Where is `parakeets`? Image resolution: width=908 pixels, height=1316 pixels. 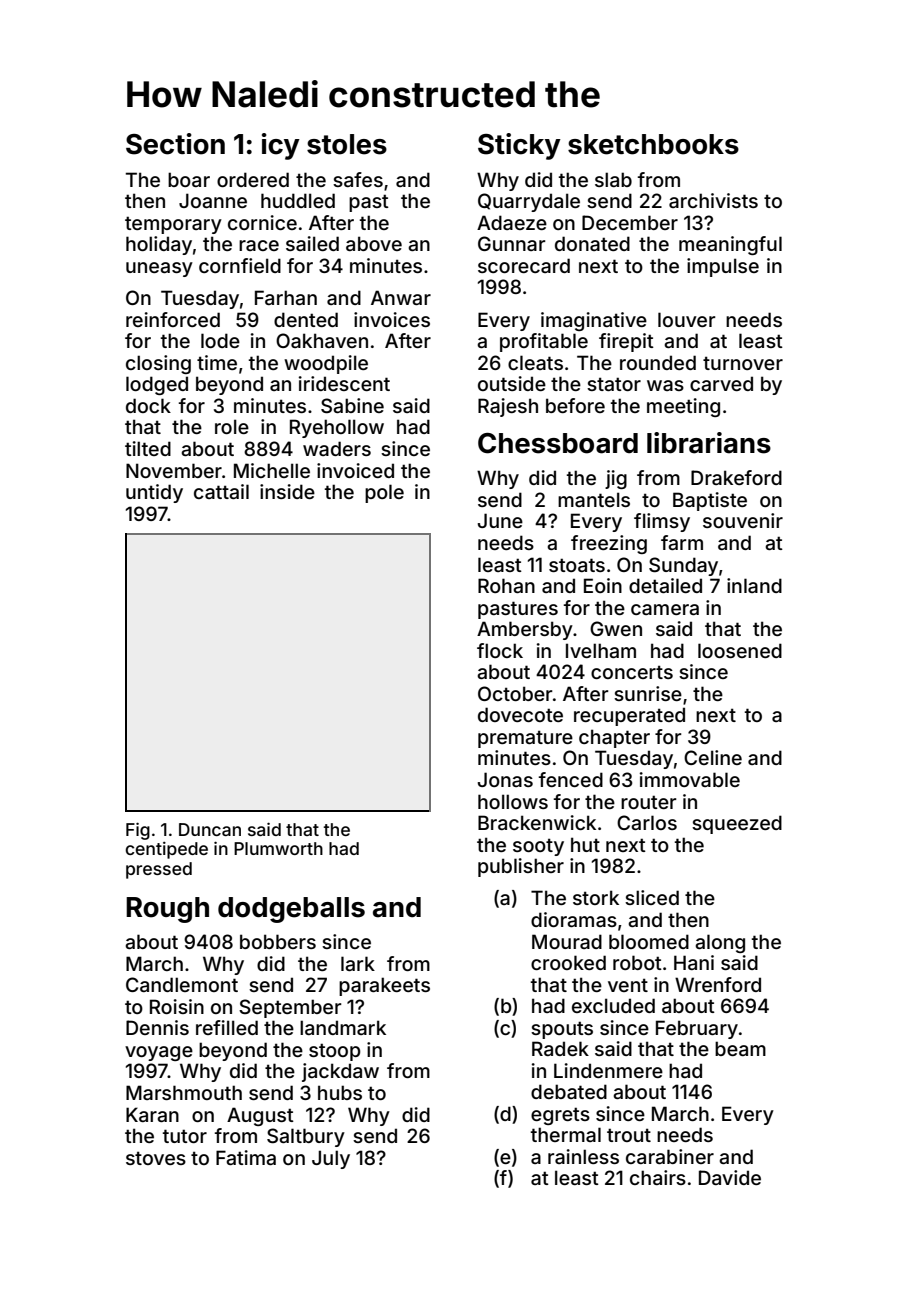 parakeets is located at coordinates (384, 986).
